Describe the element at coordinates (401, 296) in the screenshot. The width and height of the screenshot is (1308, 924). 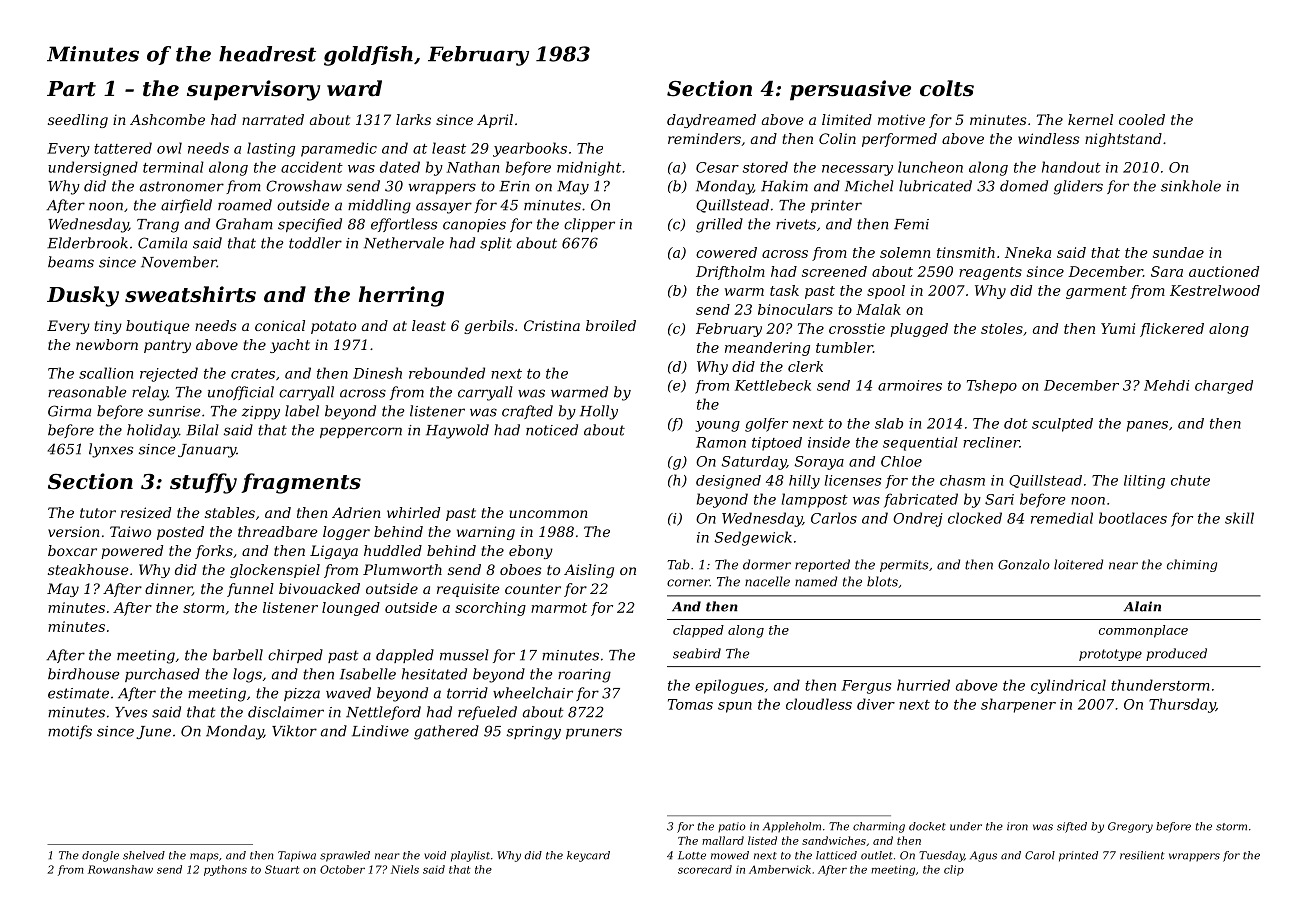
I see `herring` at that location.
